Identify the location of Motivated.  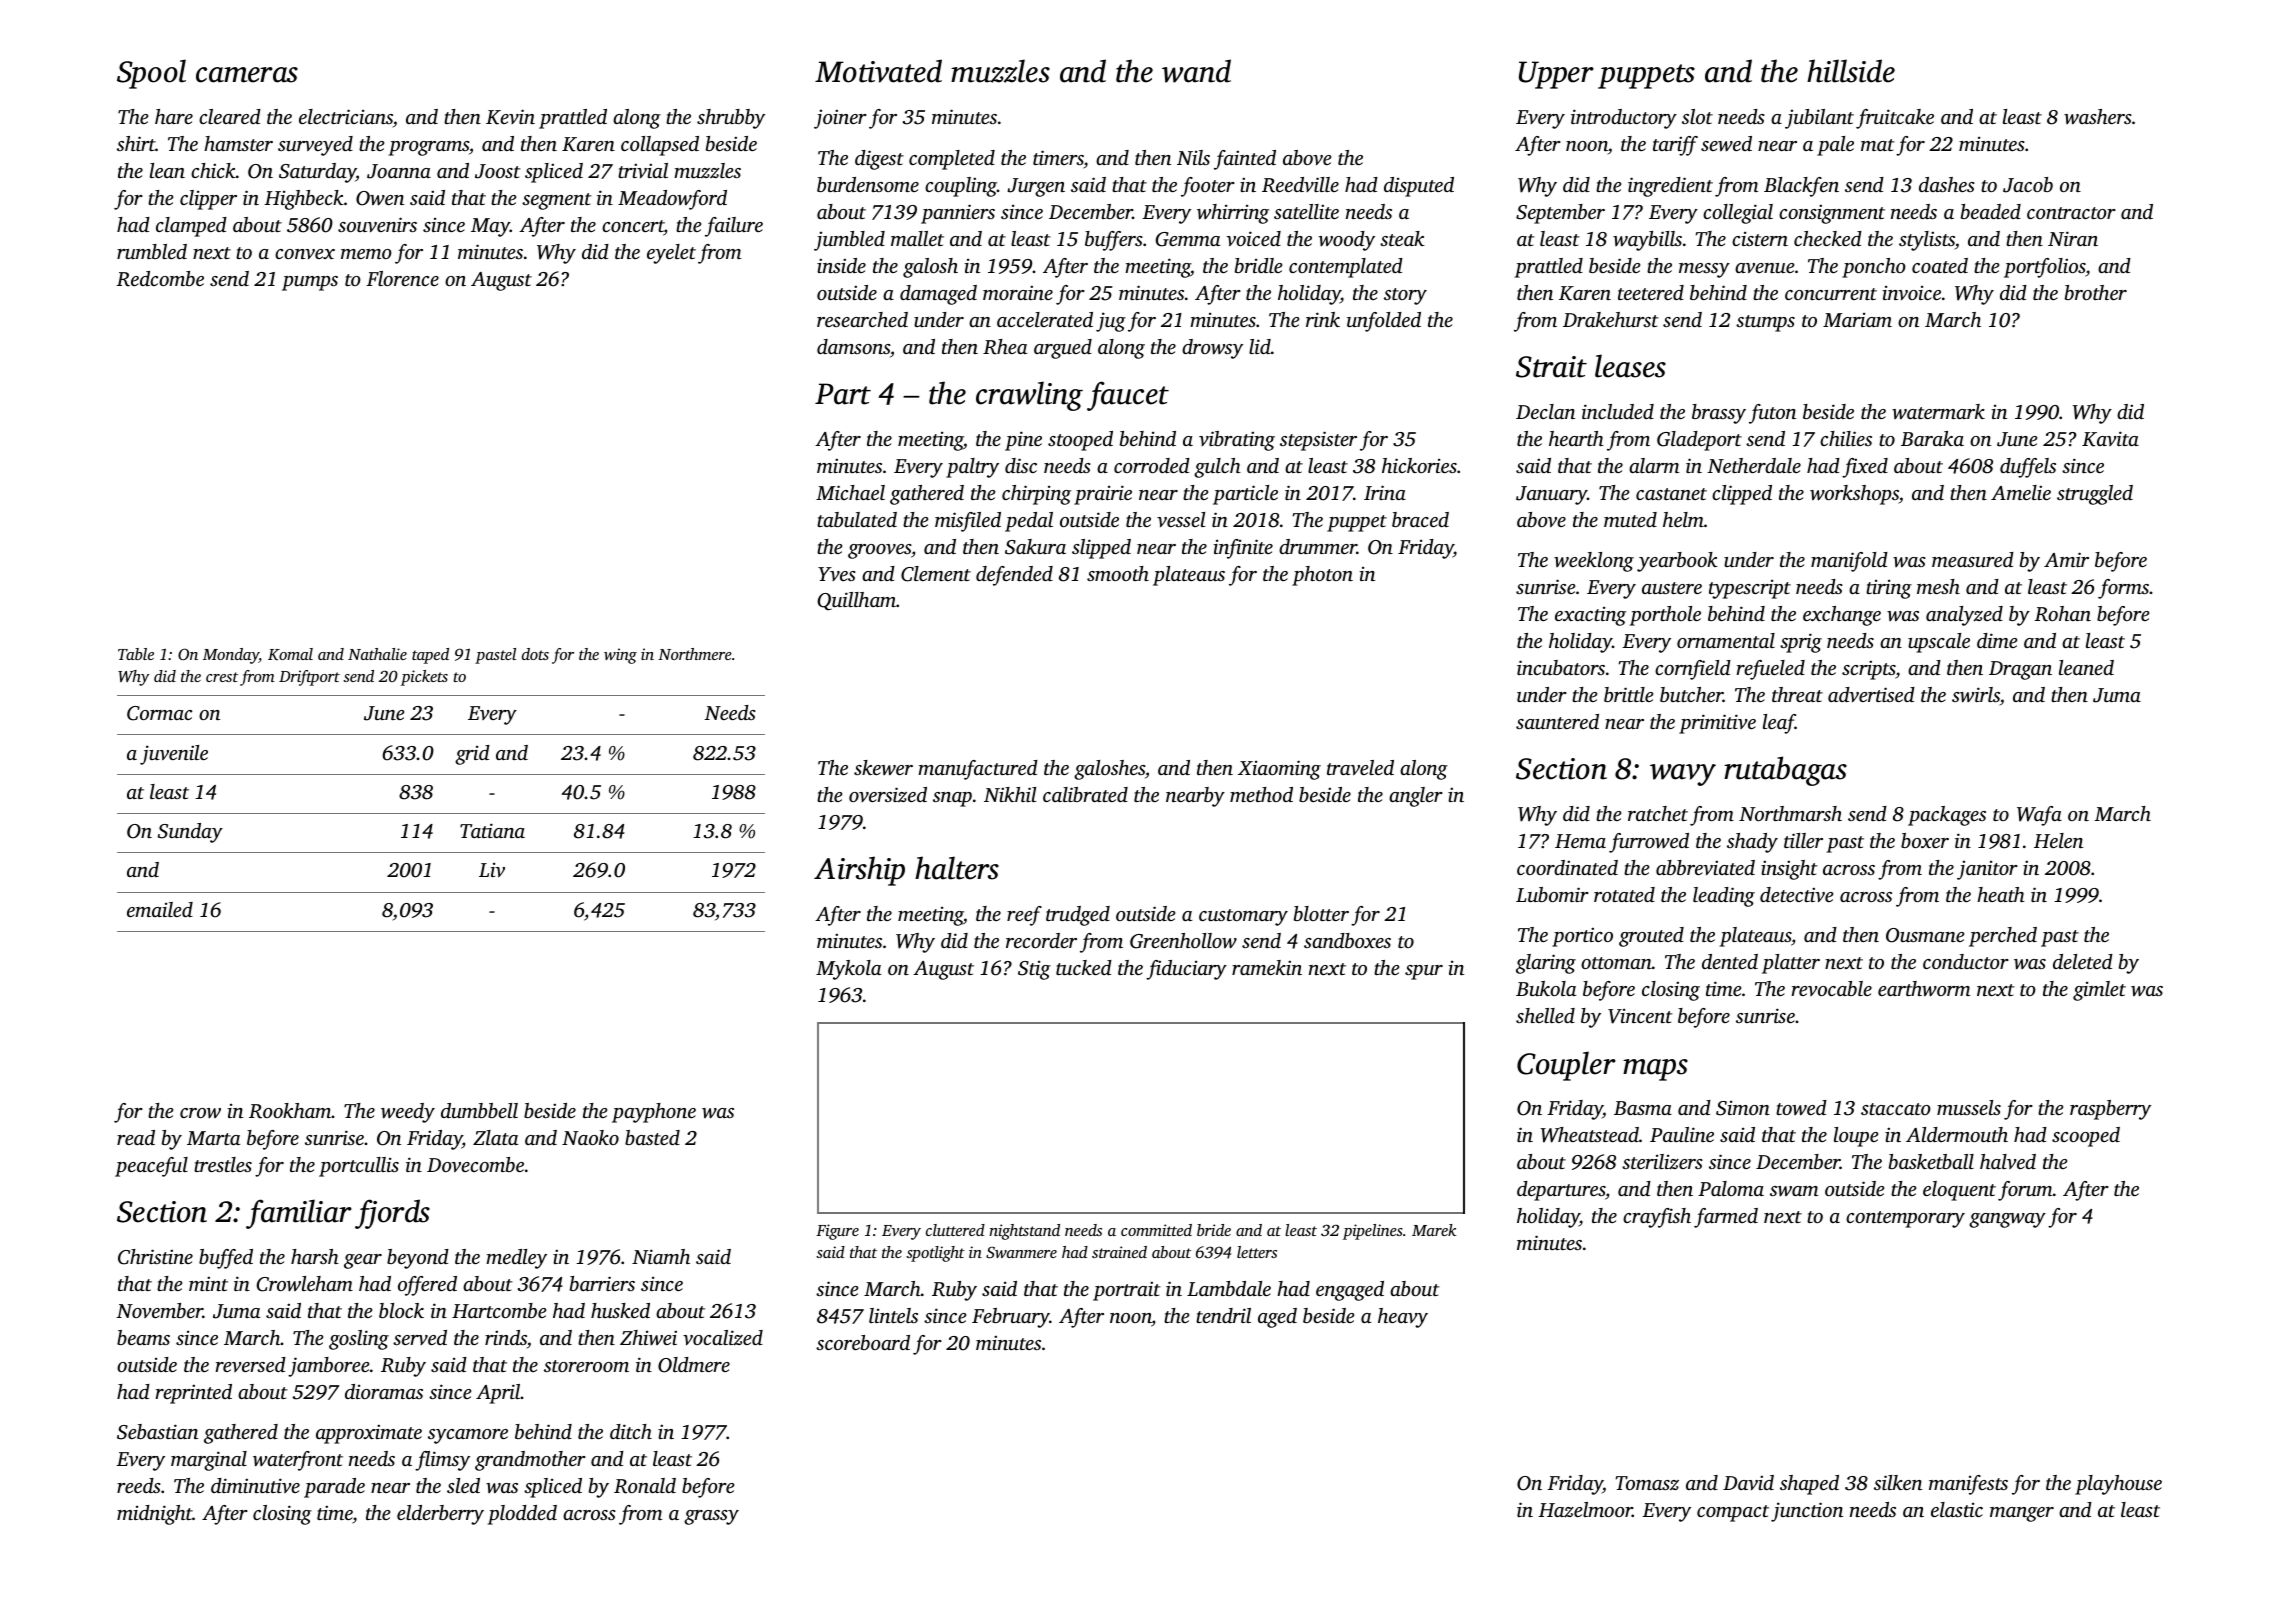
(878, 71).
